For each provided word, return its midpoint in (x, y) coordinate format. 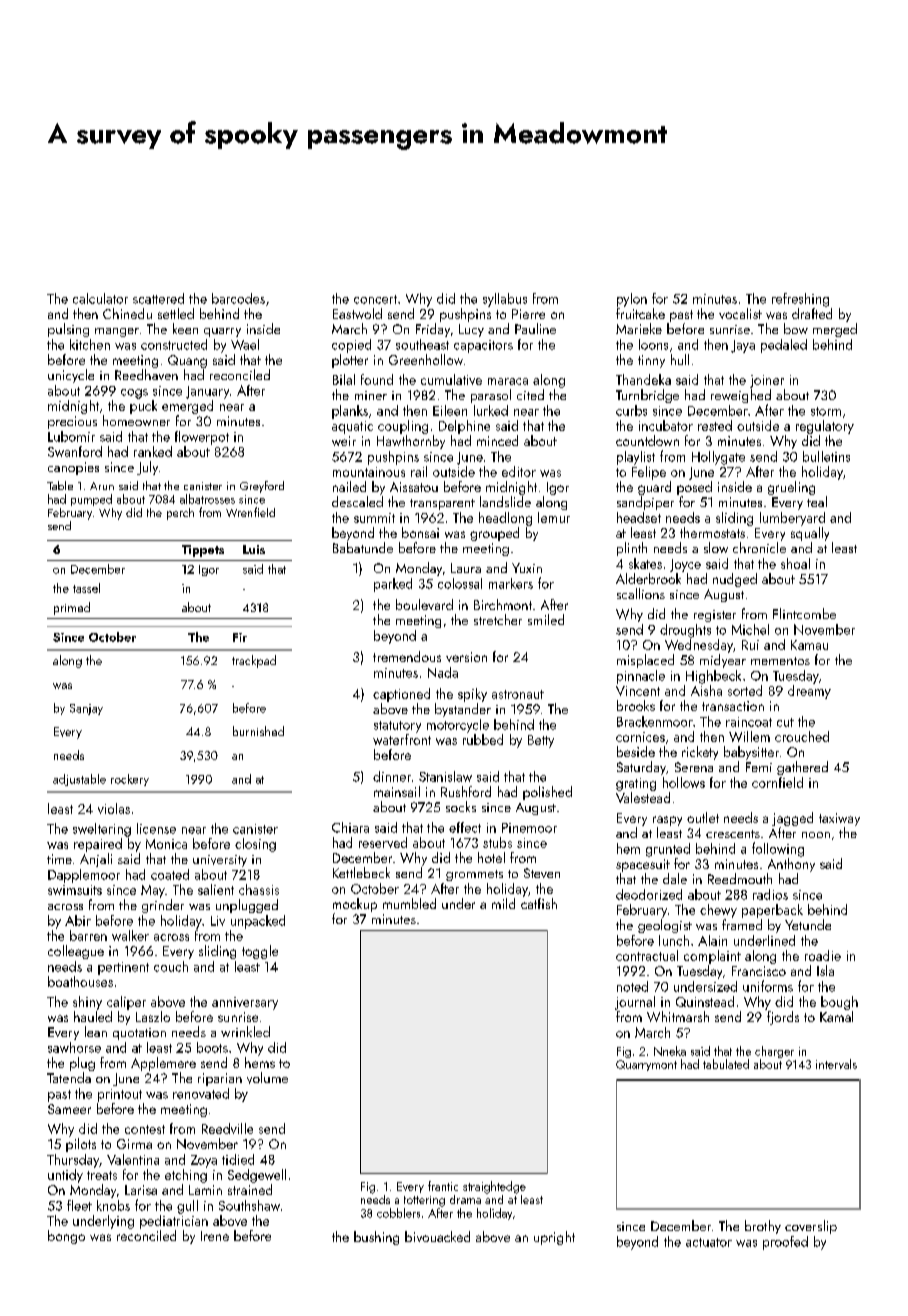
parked (393, 585)
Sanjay (86, 709)
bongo (66, 1237)
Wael (245, 344)
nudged (735, 580)
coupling (403, 427)
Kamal (836, 1016)
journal (635, 1003)
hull (680, 359)
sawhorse (74, 1047)
